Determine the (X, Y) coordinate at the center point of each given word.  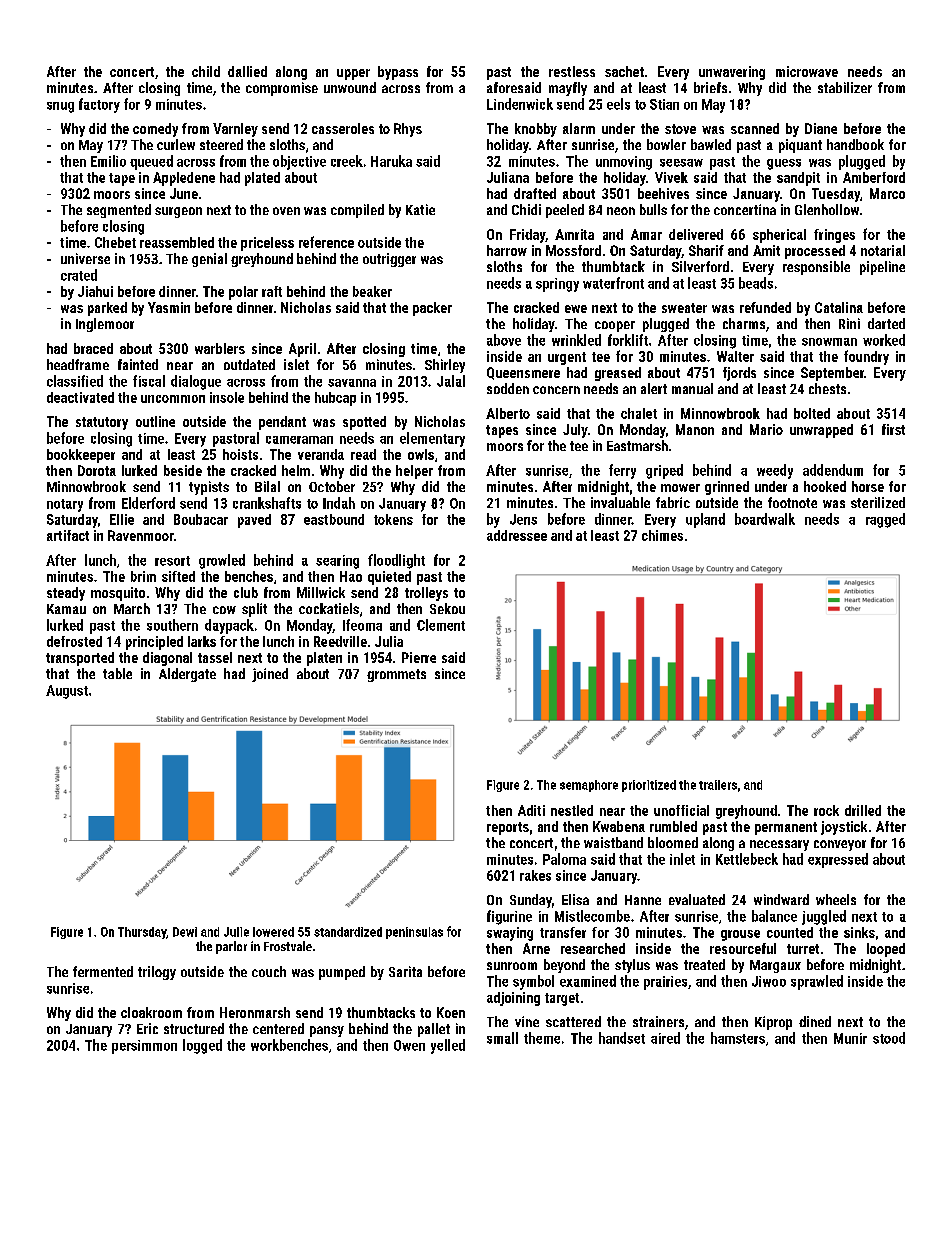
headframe (78, 364)
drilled (863, 810)
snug (60, 107)
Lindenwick (520, 104)
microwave (807, 71)
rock (826, 810)
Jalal (451, 381)
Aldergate (187, 675)
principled (154, 643)
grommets (396, 675)
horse (868, 486)
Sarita (405, 971)
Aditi (531, 810)
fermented (103, 971)
